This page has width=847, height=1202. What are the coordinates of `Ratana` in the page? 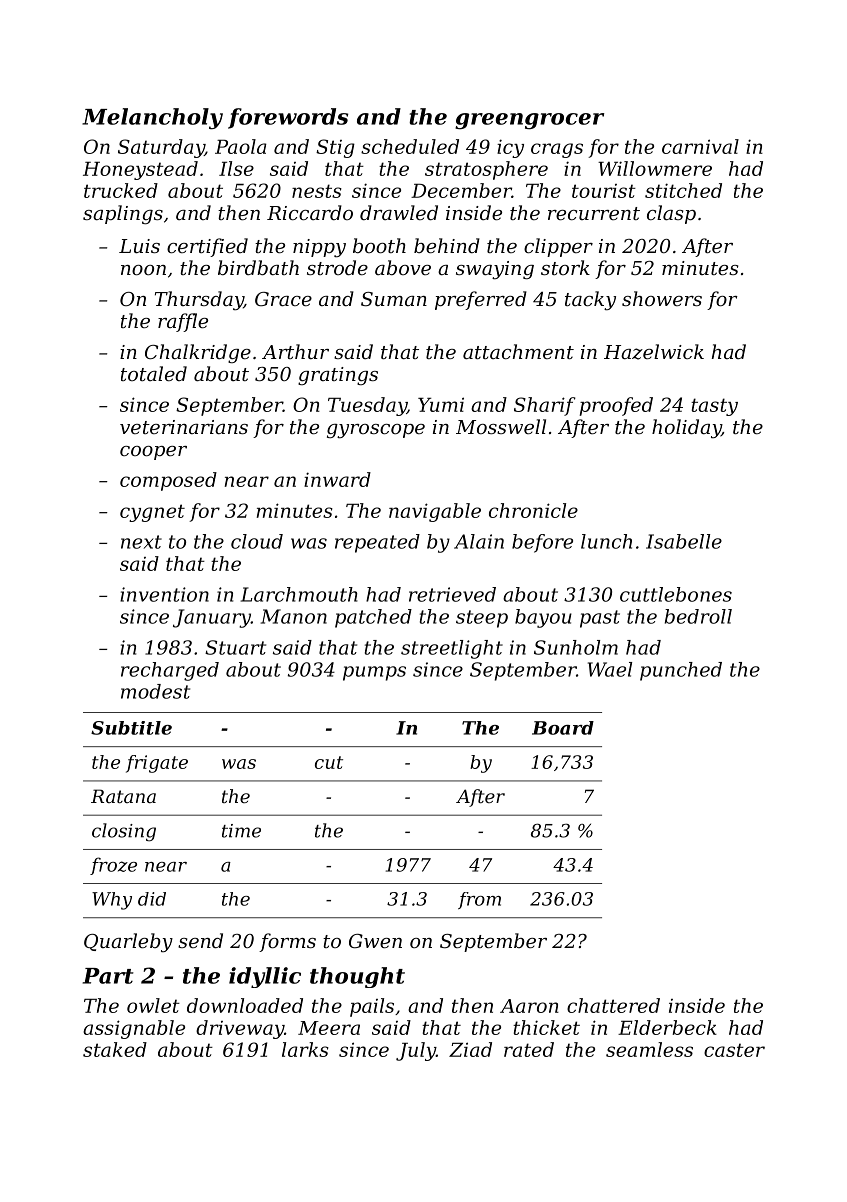 It's located at (123, 796).
